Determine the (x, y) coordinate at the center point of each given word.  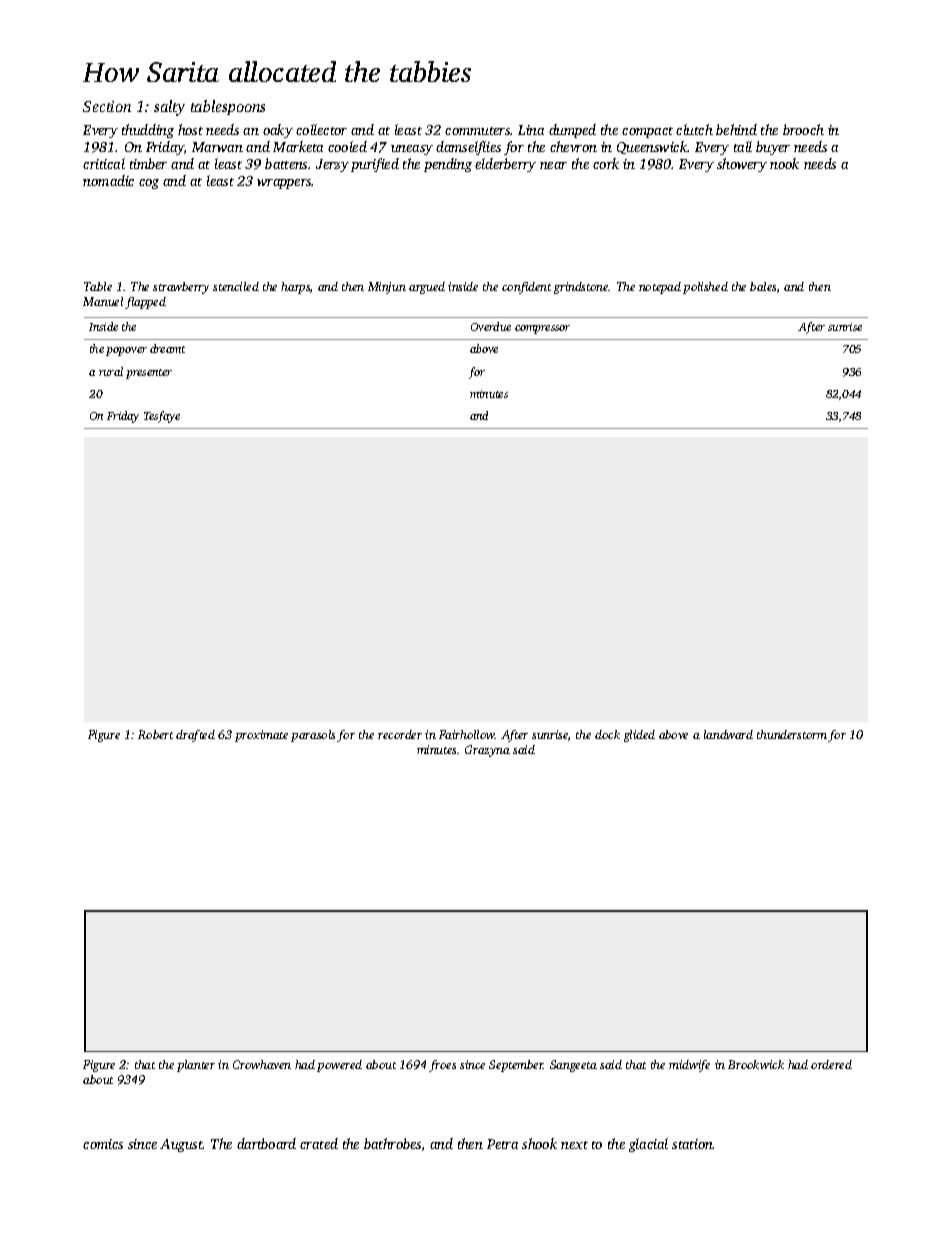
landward (728, 734)
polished (705, 288)
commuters (477, 131)
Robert (155, 734)
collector (321, 129)
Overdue (491, 326)
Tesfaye (162, 417)
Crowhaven (262, 1064)
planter (196, 1066)
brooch (803, 129)
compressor (542, 329)
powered (339, 1066)
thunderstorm (792, 734)
